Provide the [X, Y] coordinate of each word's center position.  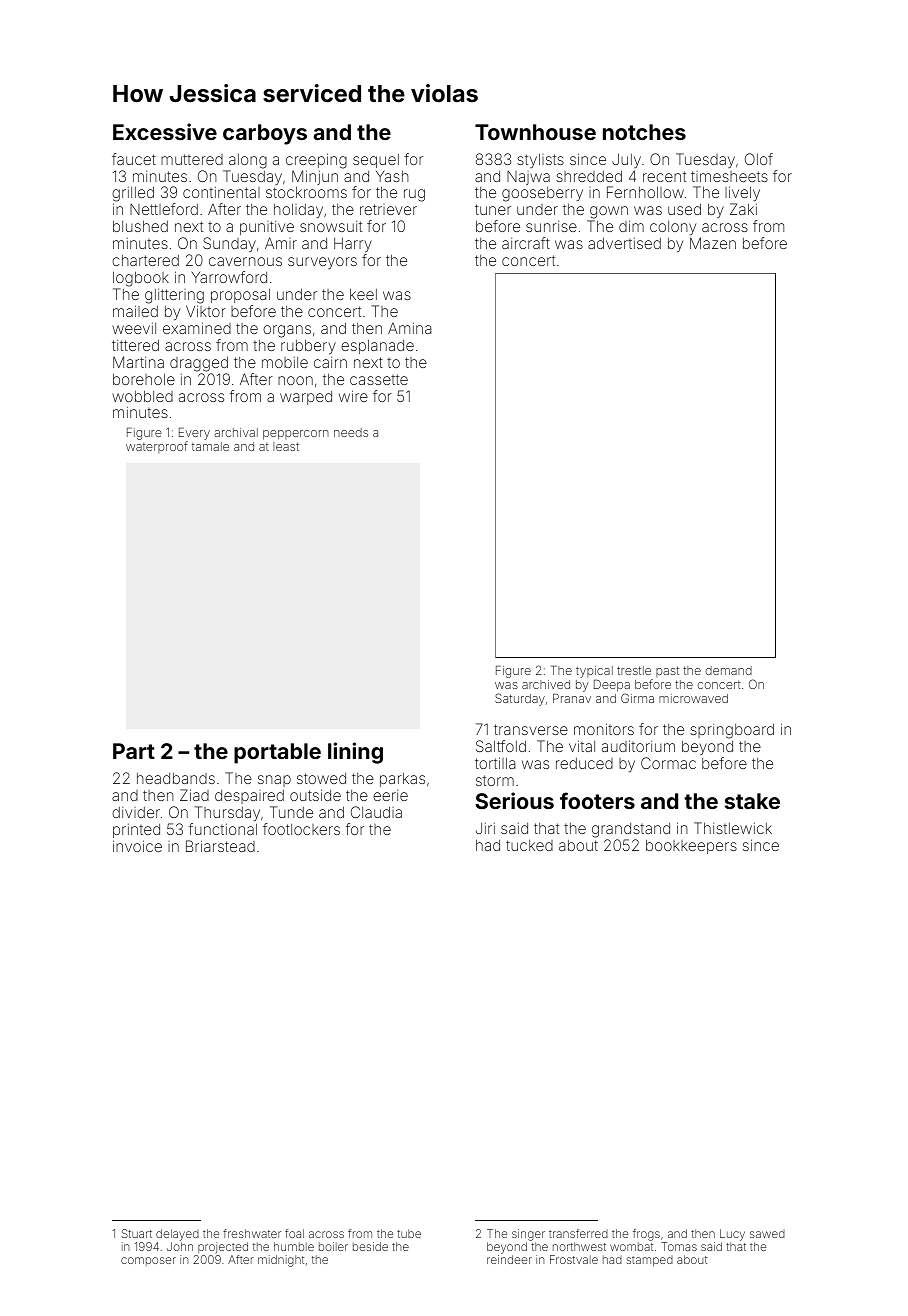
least [286, 446]
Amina [410, 328]
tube [409, 1233]
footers [597, 800]
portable [277, 753]
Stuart [136, 1233]
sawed [767, 1234]
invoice [137, 846]
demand [729, 670]
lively [742, 193]
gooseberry [542, 194]
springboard [732, 731]
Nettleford [164, 209]
